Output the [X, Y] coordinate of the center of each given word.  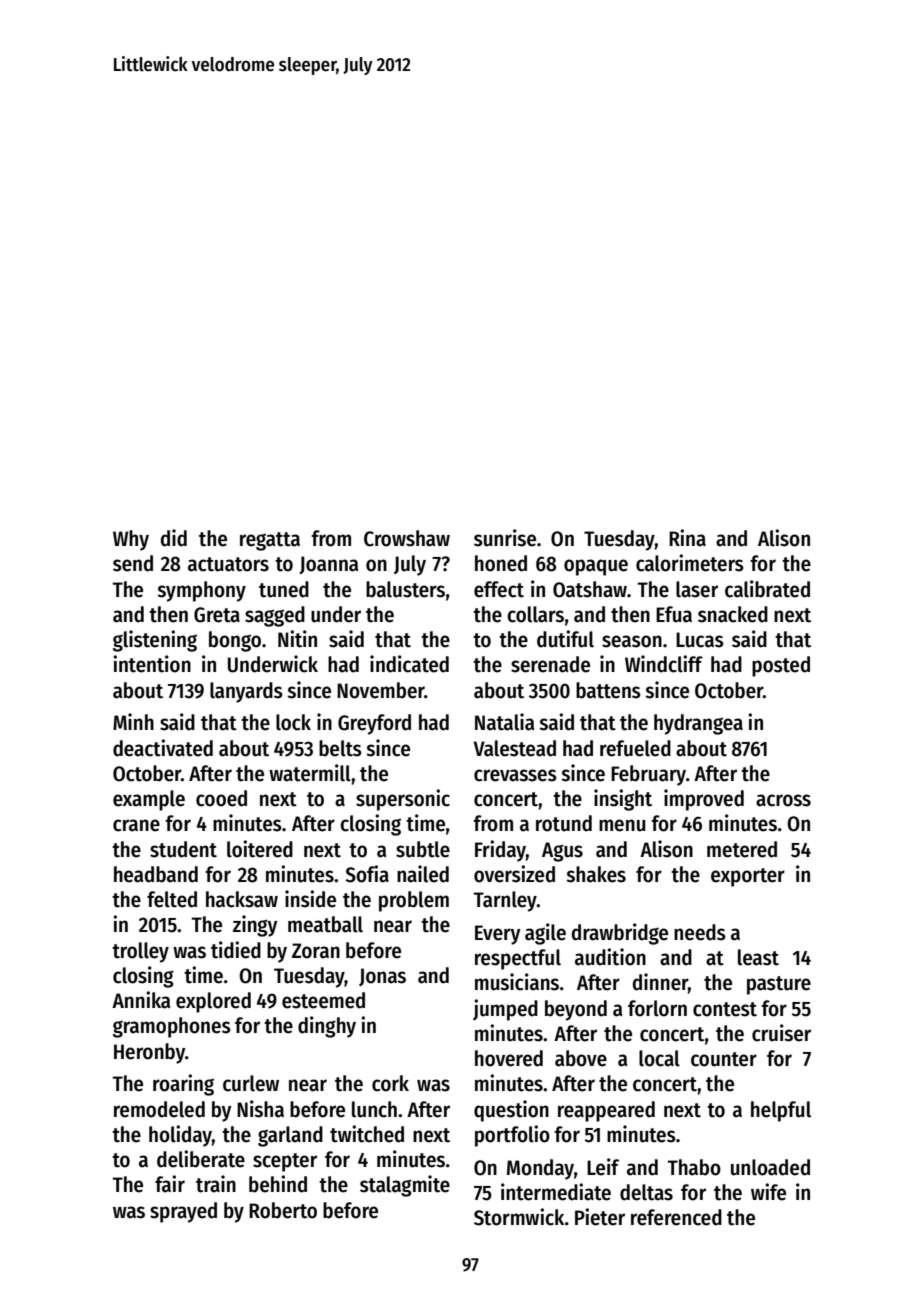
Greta [217, 615]
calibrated [767, 589]
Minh [133, 721]
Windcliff [664, 664]
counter [724, 1059]
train [216, 1184]
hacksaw [242, 899]
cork [390, 1083]
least [758, 957]
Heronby [149, 1053]
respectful [518, 959]
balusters [405, 589]
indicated [409, 664]
